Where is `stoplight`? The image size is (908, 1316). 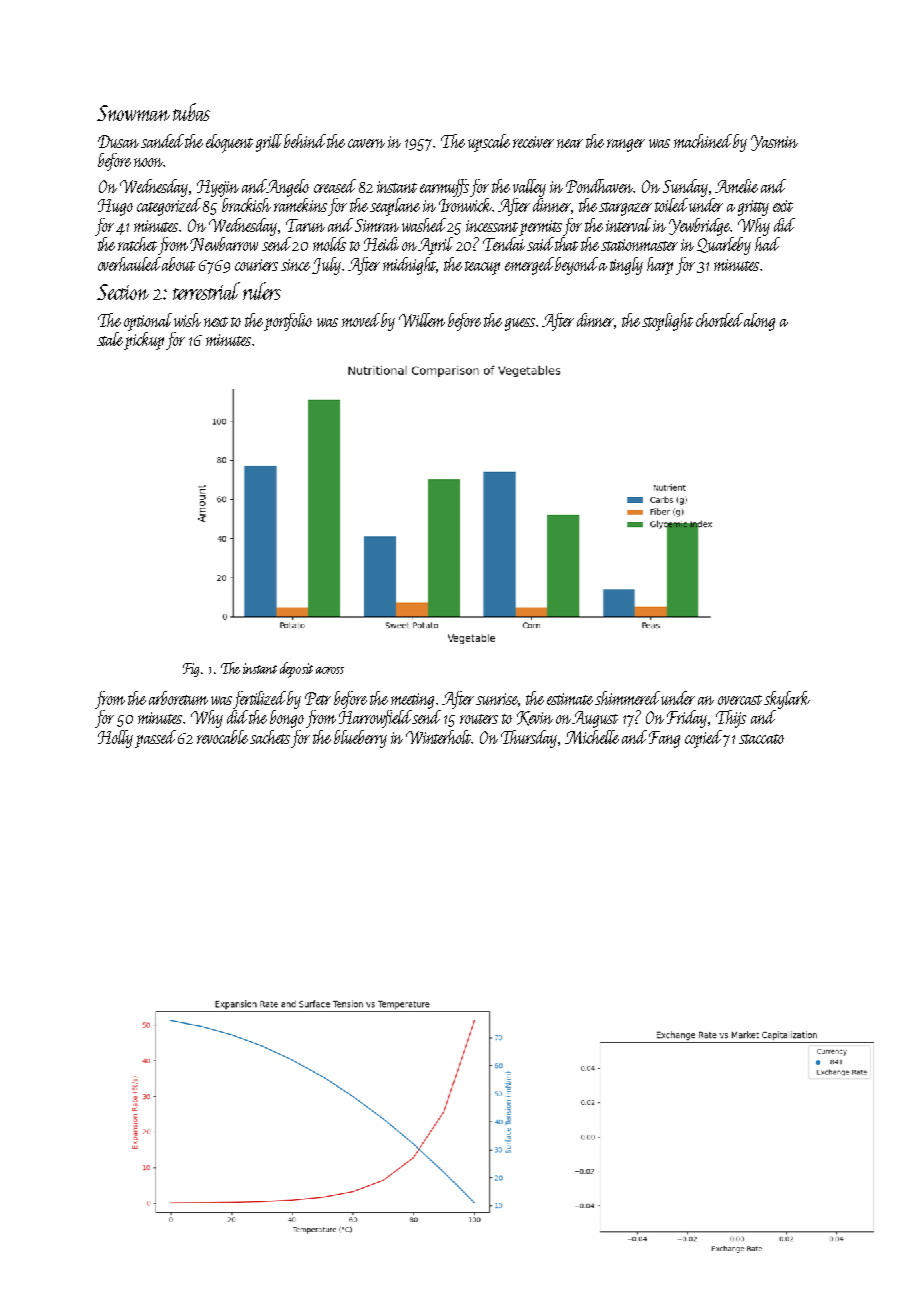 stoplight is located at coordinates (667, 322).
